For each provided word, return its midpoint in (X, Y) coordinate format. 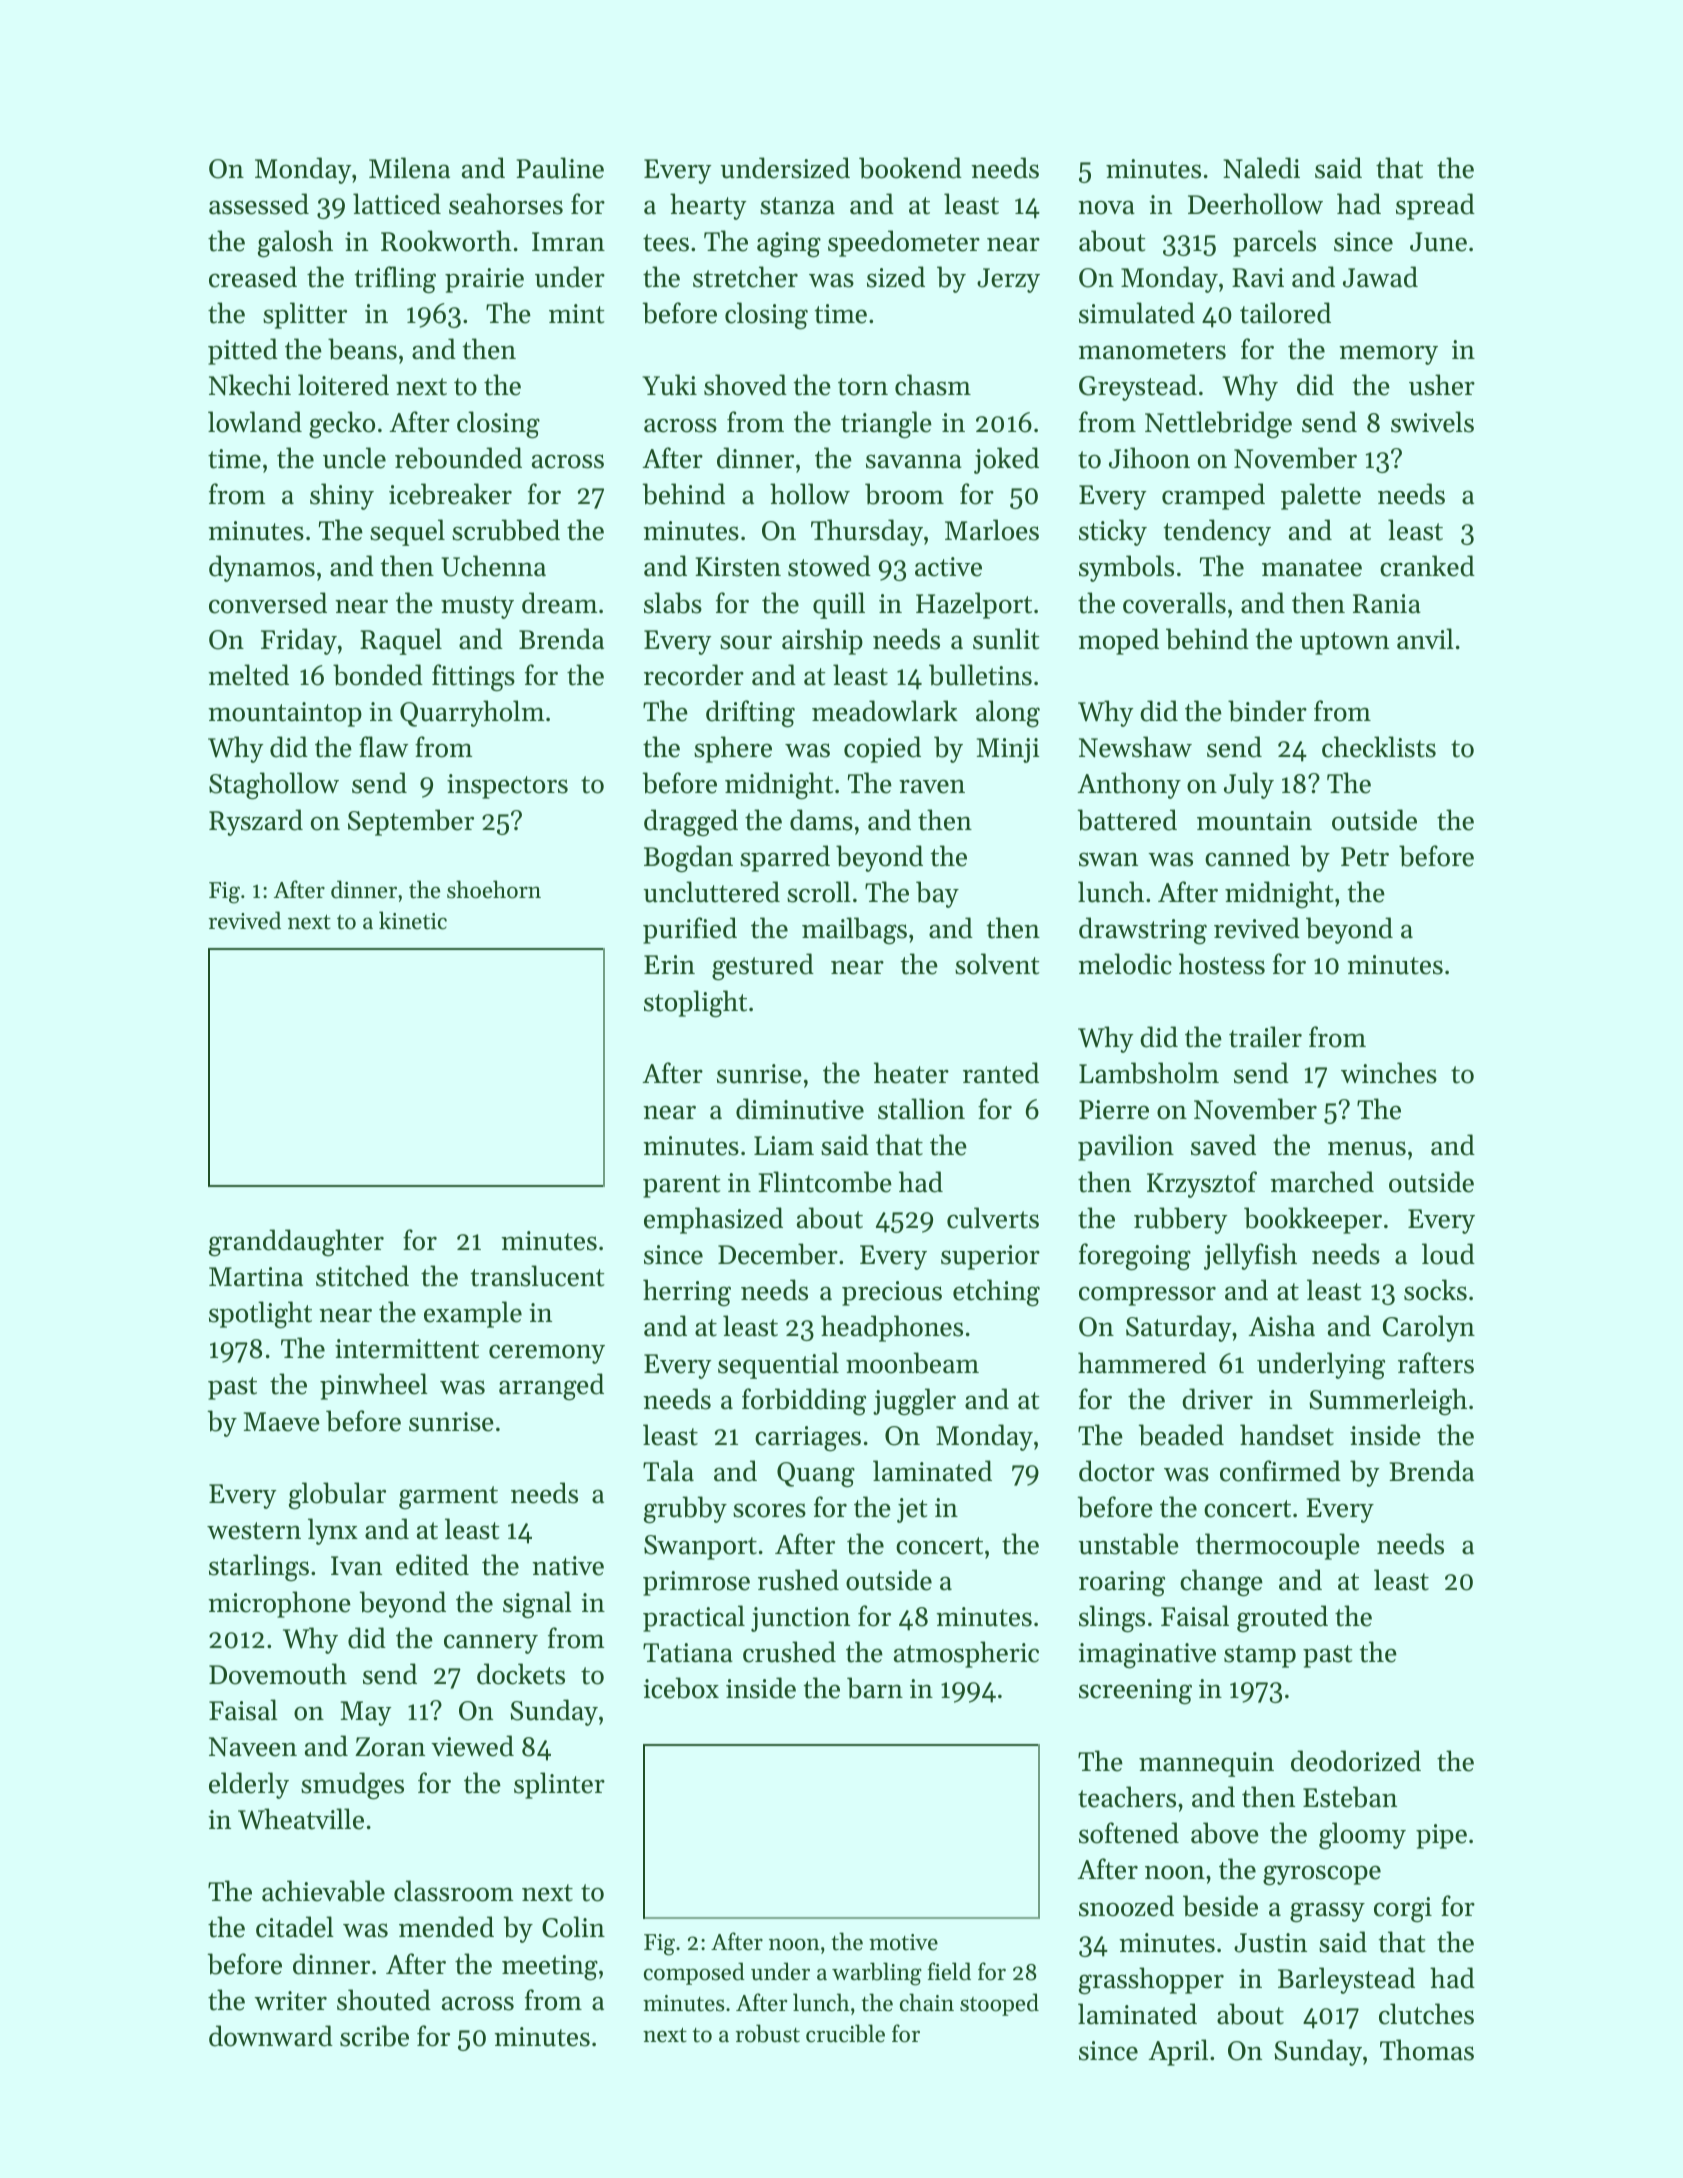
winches (1389, 1073)
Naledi (1261, 168)
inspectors (507, 786)
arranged (551, 1387)
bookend (910, 168)
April (1178, 2052)
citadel (295, 1927)
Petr (1365, 857)
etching (996, 1293)
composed (694, 1973)
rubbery (1181, 1220)
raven (932, 786)
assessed (259, 204)
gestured (763, 967)
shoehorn (494, 889)
